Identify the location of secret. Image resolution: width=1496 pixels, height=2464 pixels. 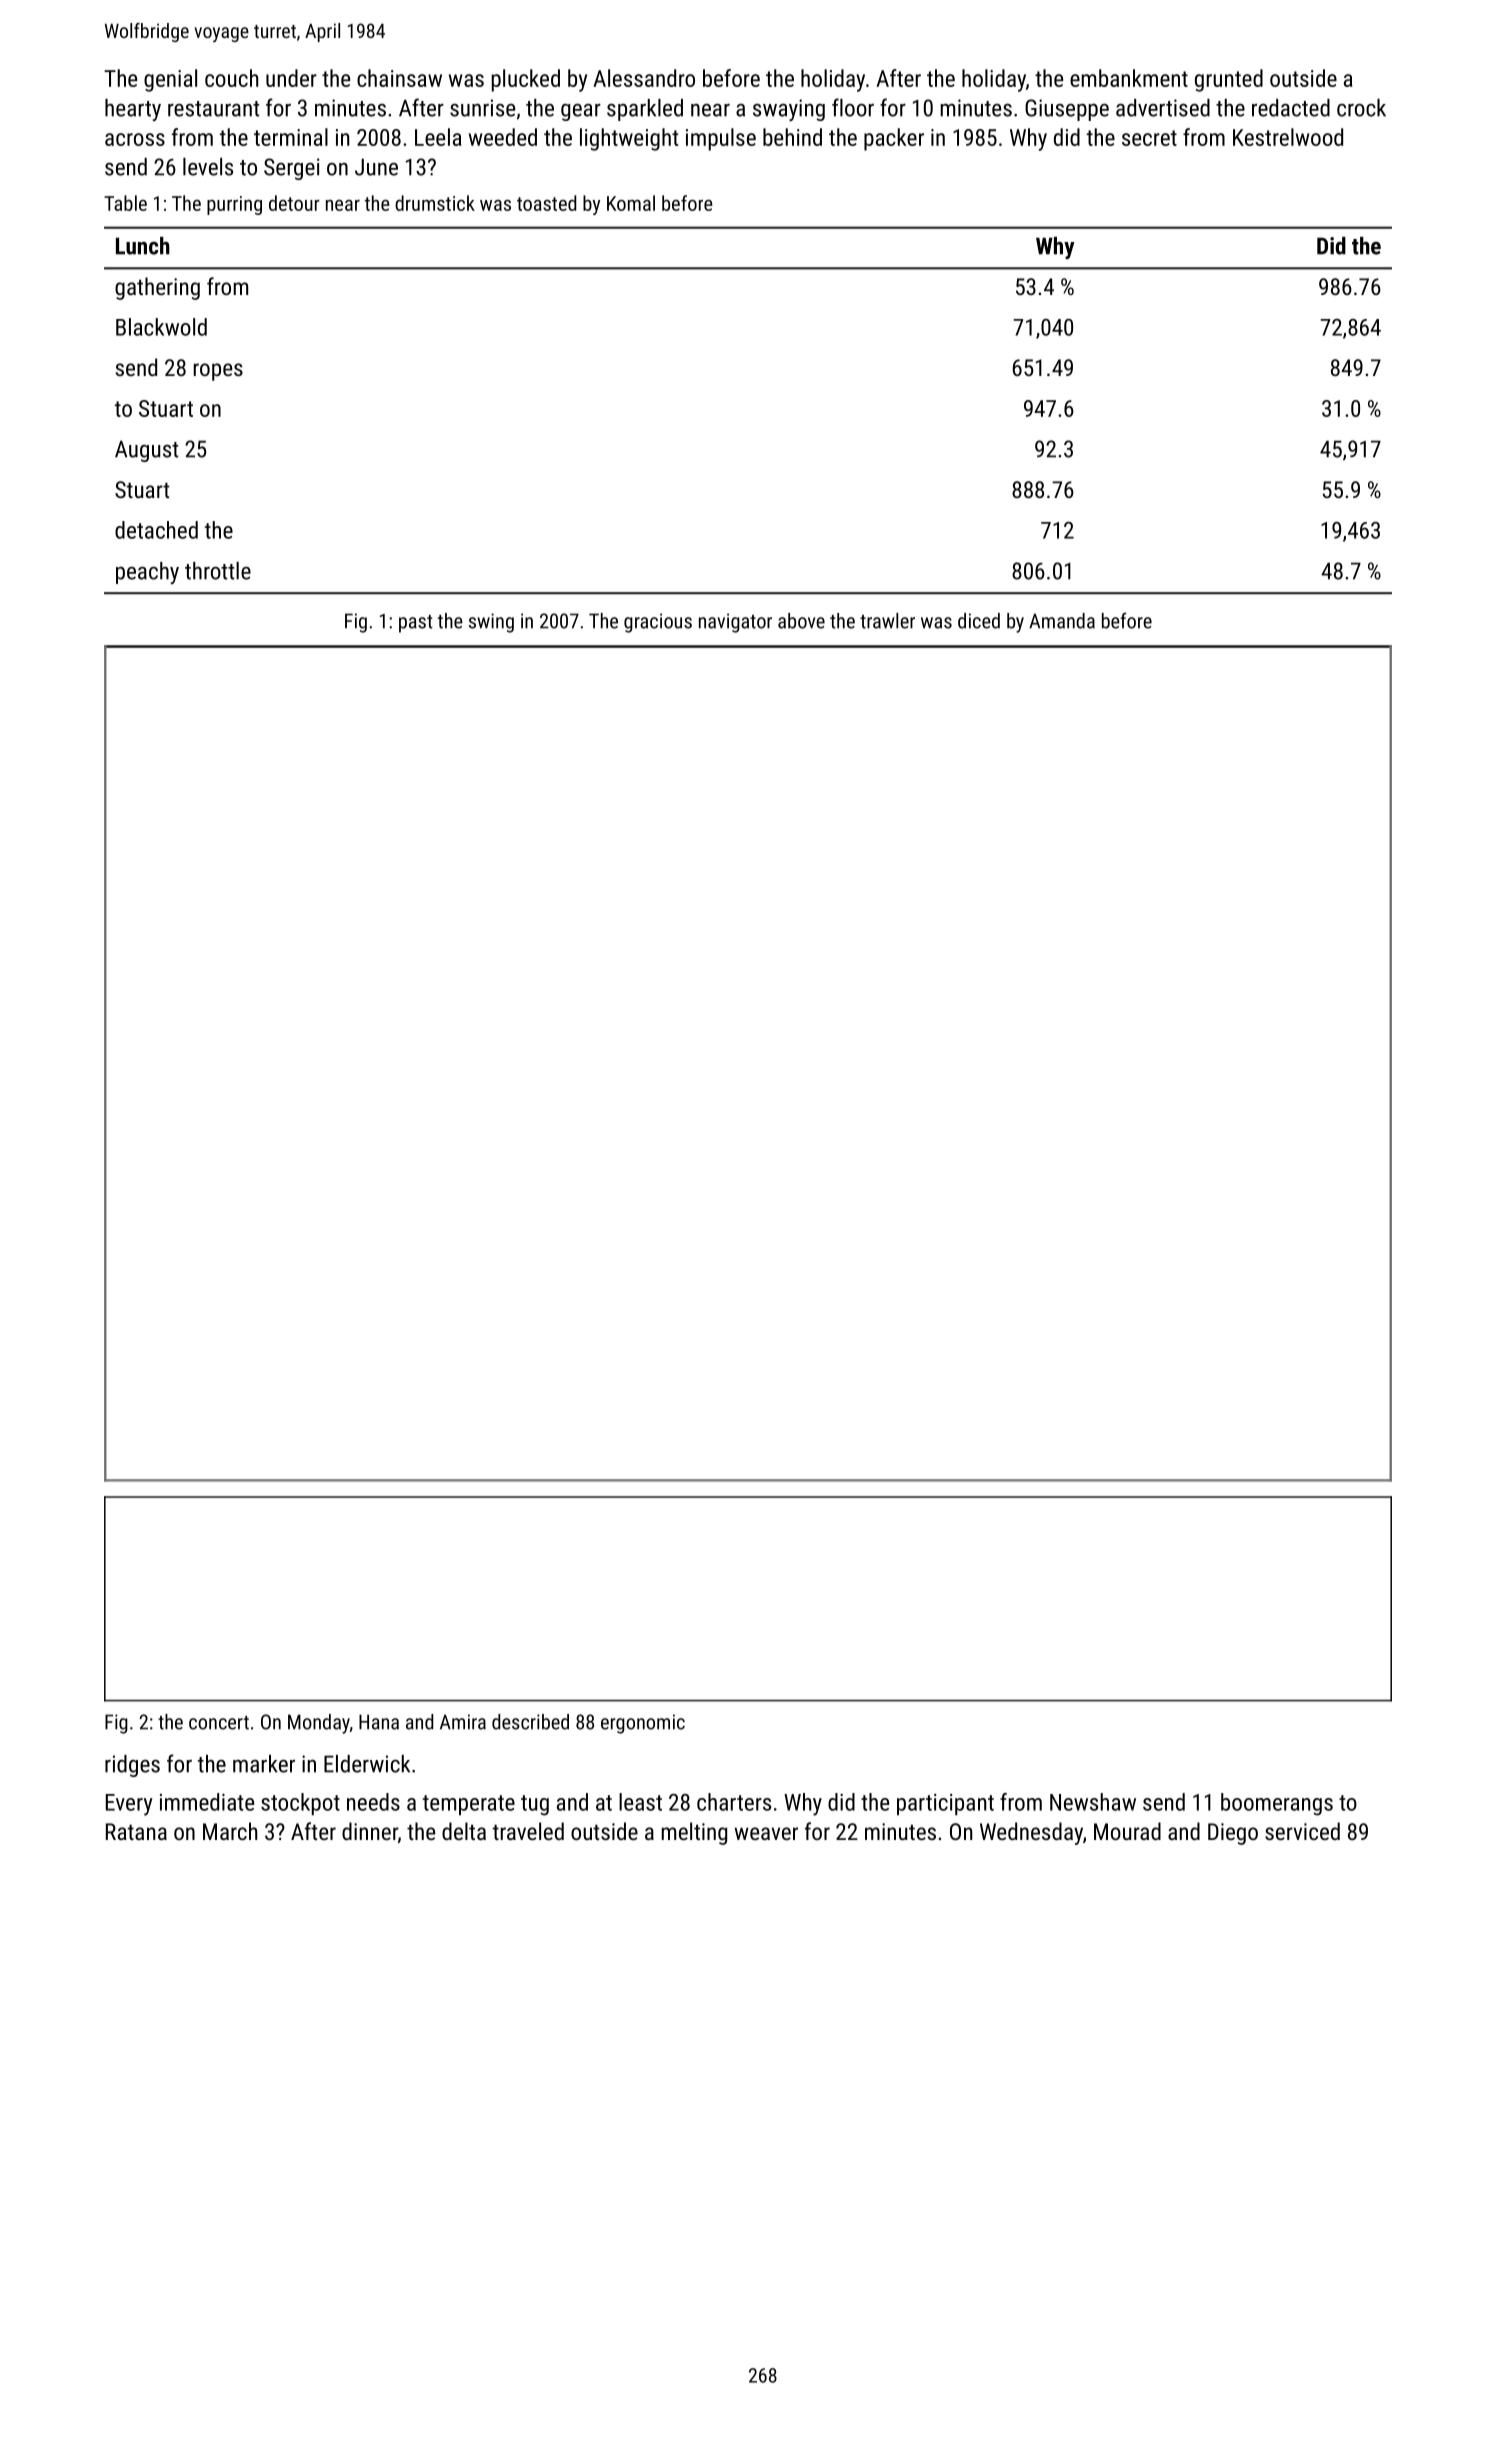
(1149, 138).
